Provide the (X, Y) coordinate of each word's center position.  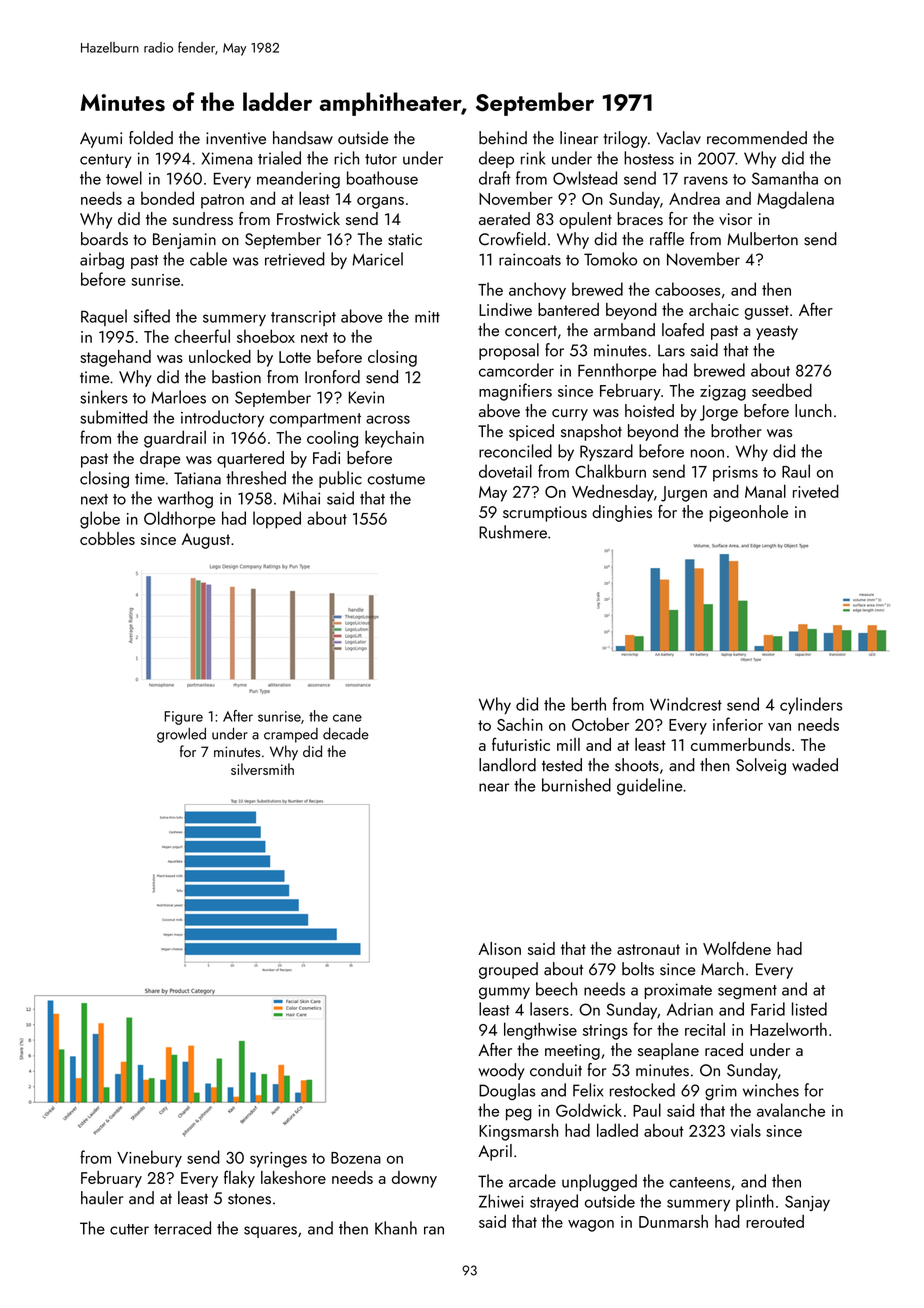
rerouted (775, 1221)
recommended (757, 138)
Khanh (396, 1228)
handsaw (303, 138)
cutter (129, 1229)
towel (124, 178)
